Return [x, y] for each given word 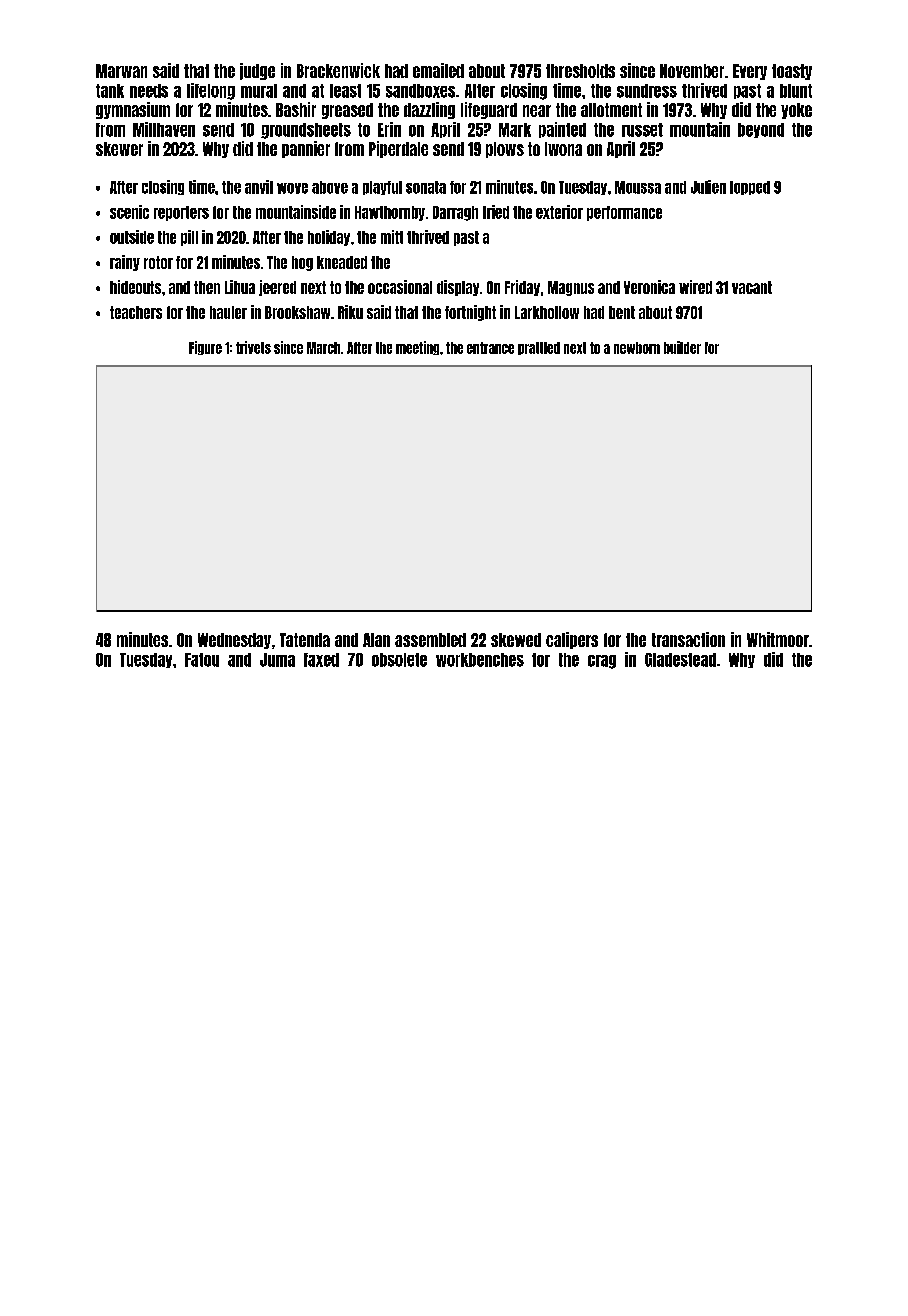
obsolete [399, 660]
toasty [792, 72]
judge [257, 71]
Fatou [202, 660]
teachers [136, 312]
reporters [181, 213]
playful [382, 188]
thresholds [580, 71]
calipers [572, 640]
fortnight [470, 313]
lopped [750, 188]
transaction [688, 639]
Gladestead [680, 660]
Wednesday [234, 641]
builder [682, 347]
